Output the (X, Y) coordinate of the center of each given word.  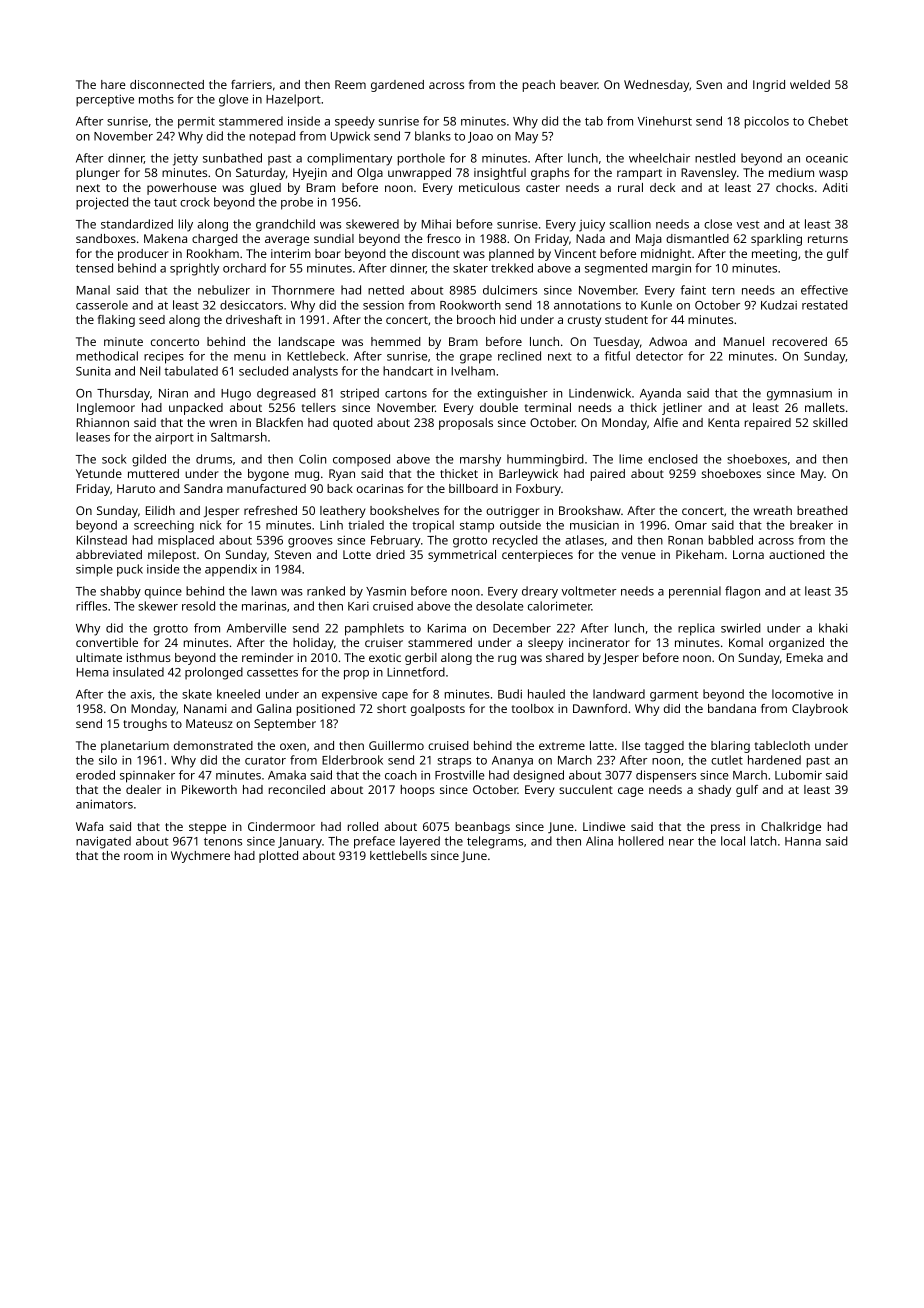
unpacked (196, 409)
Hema (93, 672)
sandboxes (106, 238)
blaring (730, 747)
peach (539, 86)
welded (810, 84)
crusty (584, 321)
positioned (326, 710)
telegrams (495, 842)
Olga (370, 174)
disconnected (167, 84)
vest (748, 225)
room (138, 856)
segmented (616, 269)
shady (714, 791)
